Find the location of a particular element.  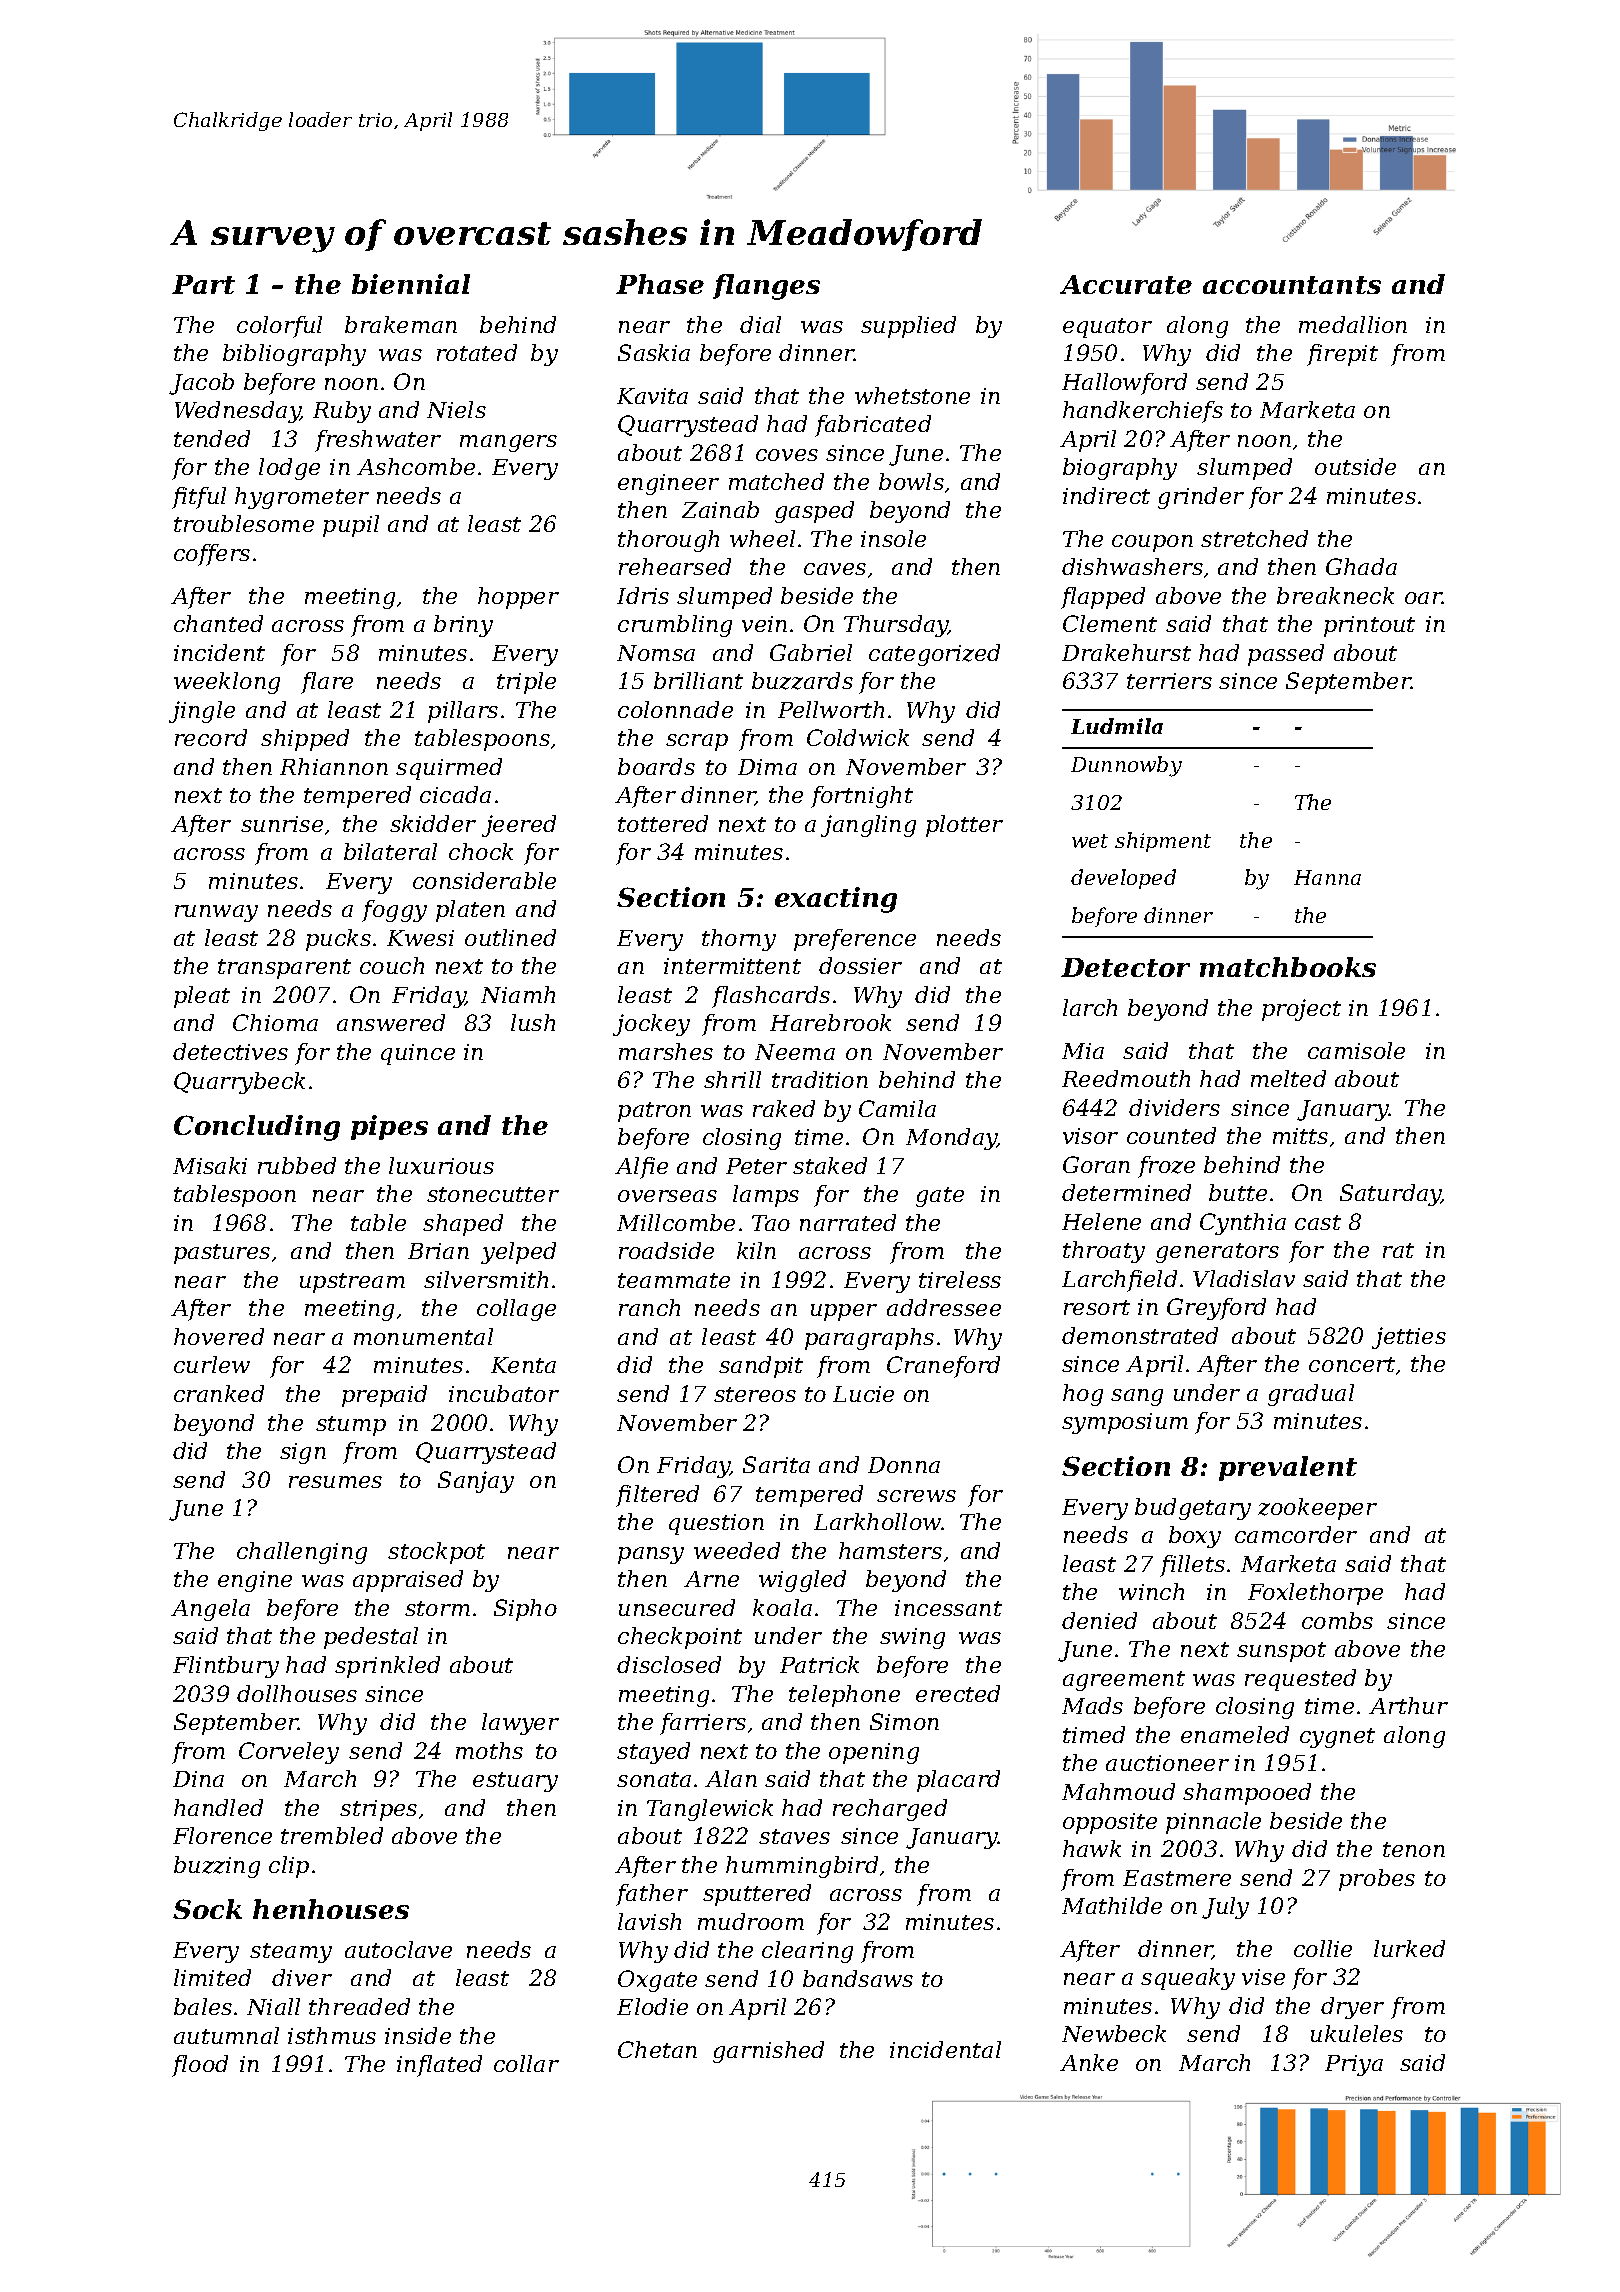

screws is located at coordinates (916, 1496).
